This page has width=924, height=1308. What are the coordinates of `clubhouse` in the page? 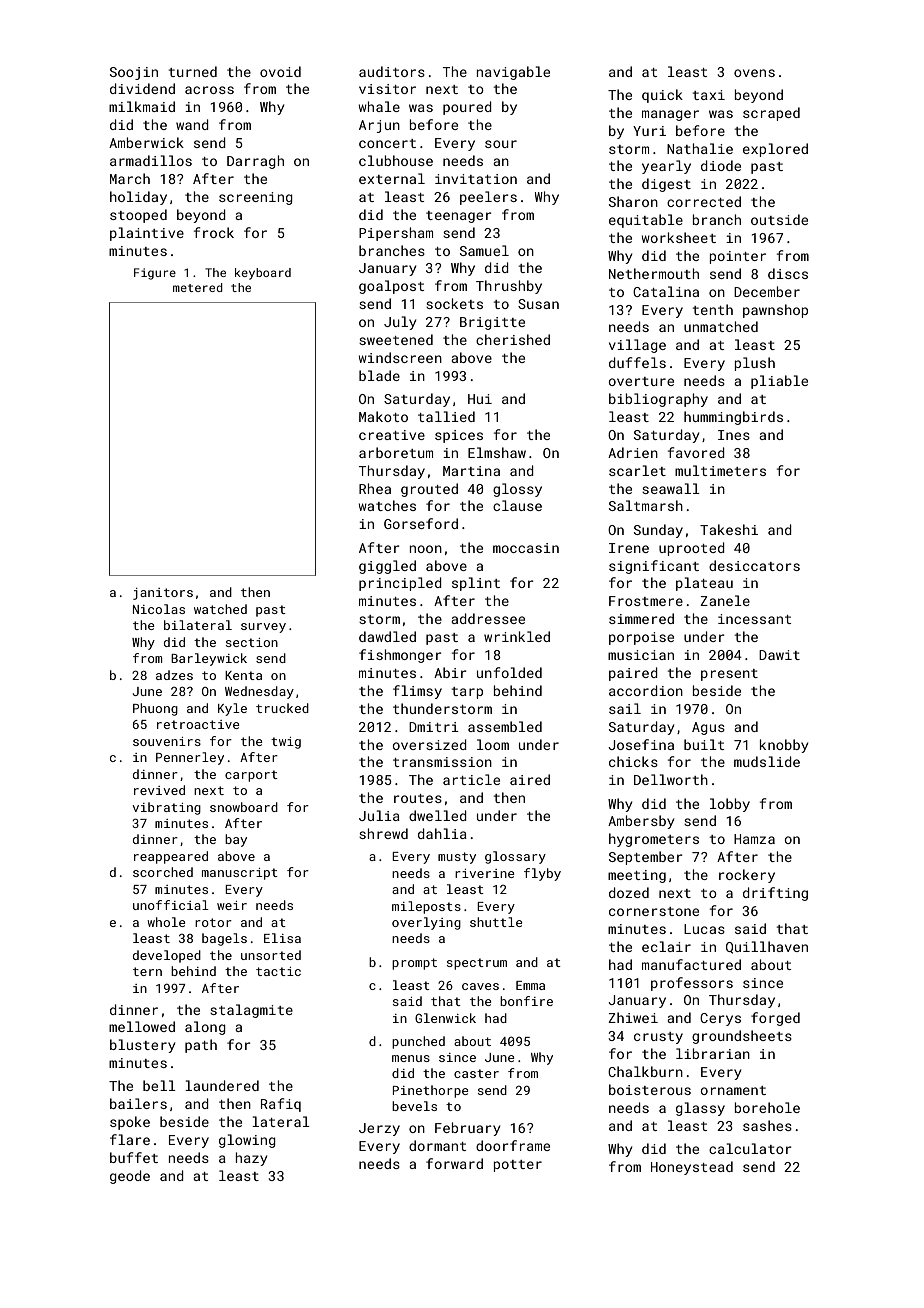 It's located at (396, 160).
